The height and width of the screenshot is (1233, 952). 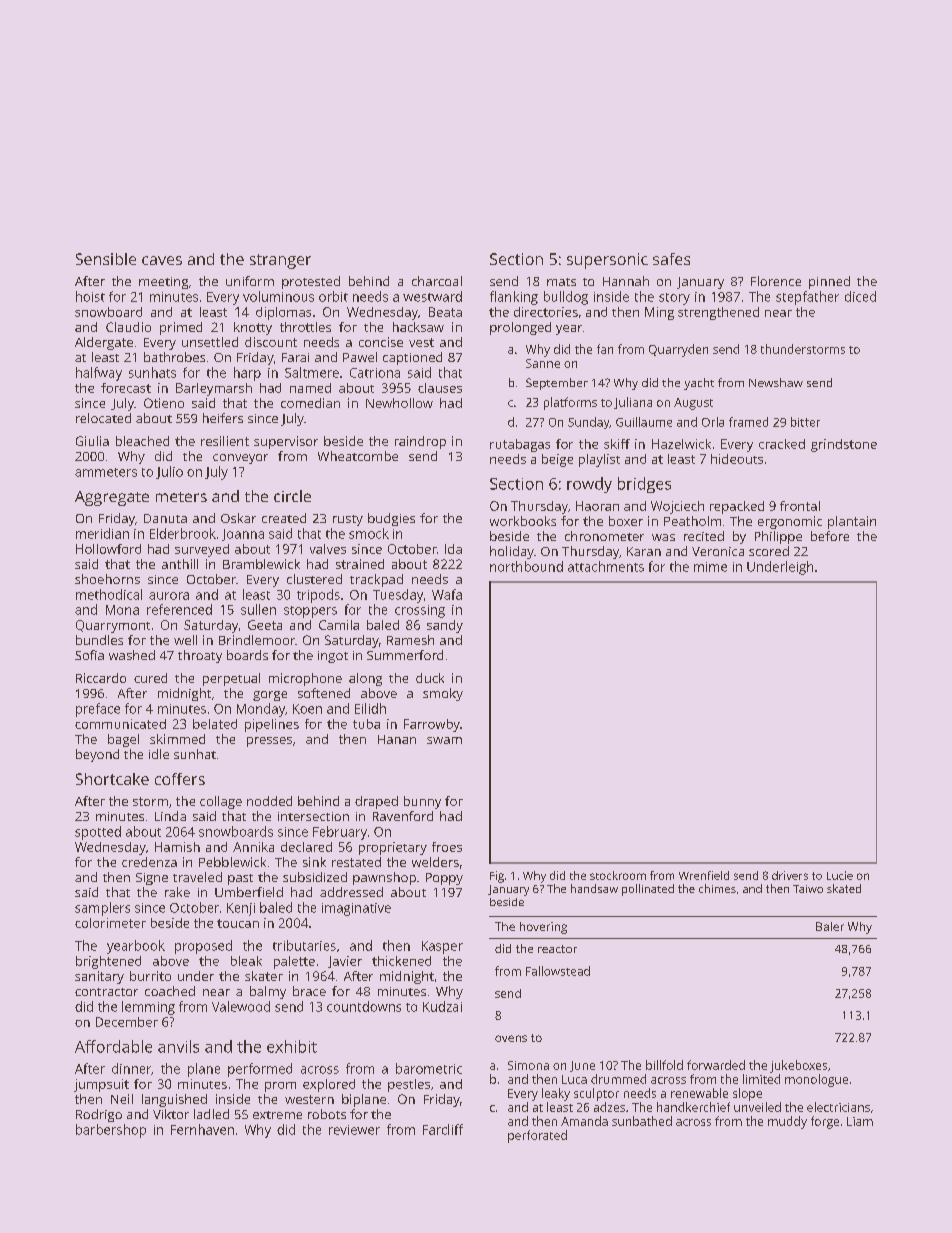 I want to click on supersonic, so click(x=607, y=261).
